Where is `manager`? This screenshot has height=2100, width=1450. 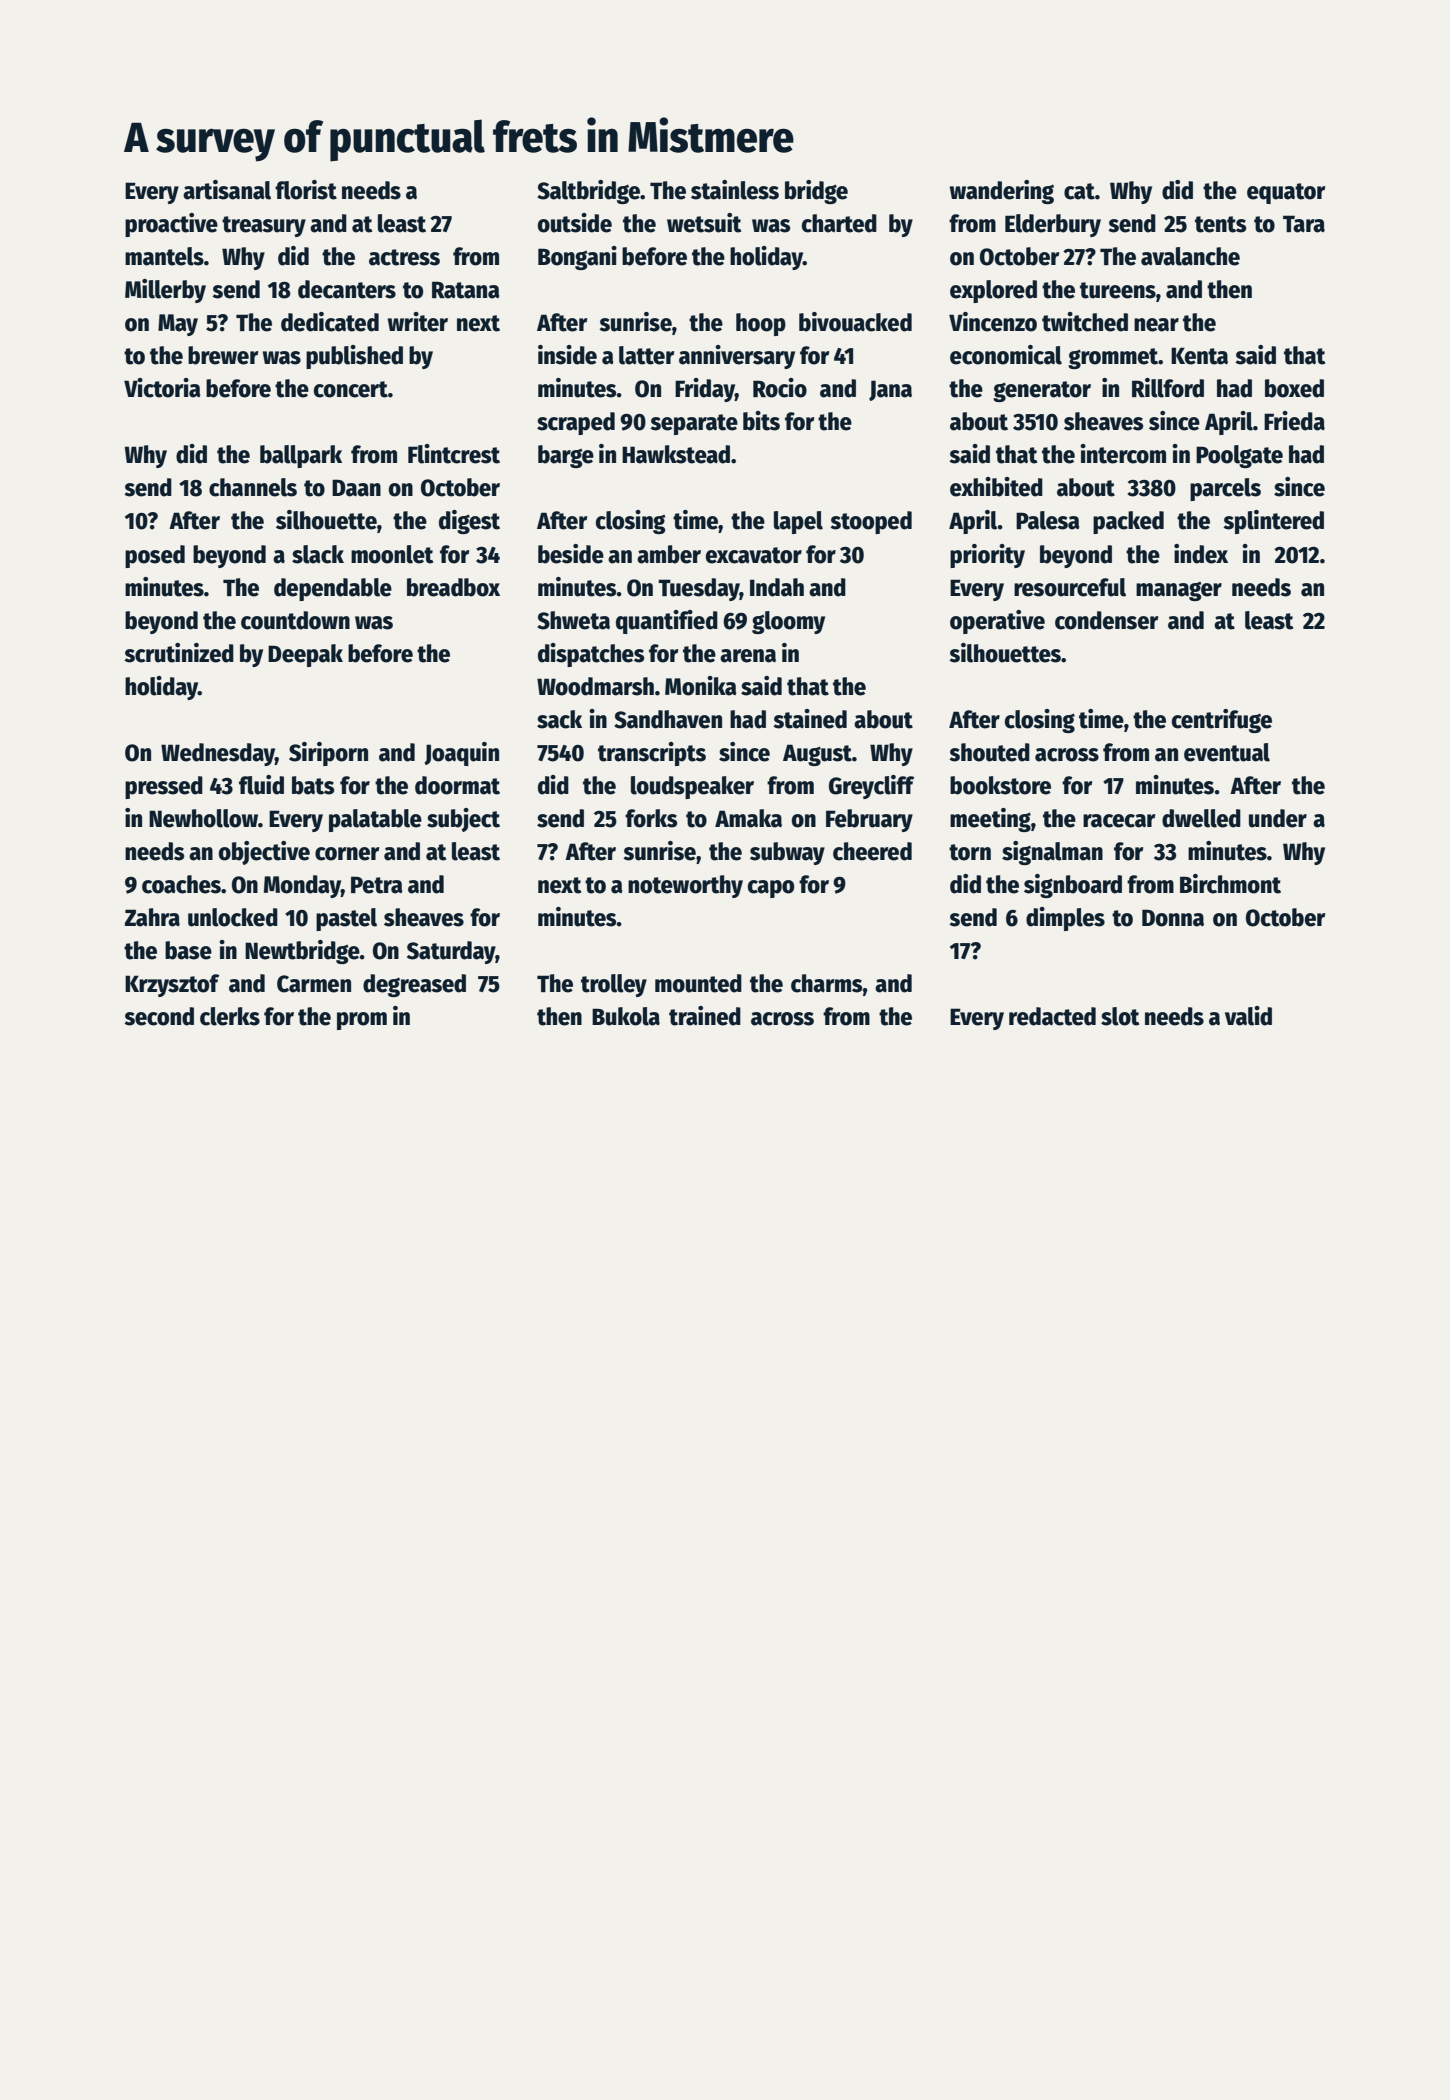
manager is located at coordinates (1179, 591).
